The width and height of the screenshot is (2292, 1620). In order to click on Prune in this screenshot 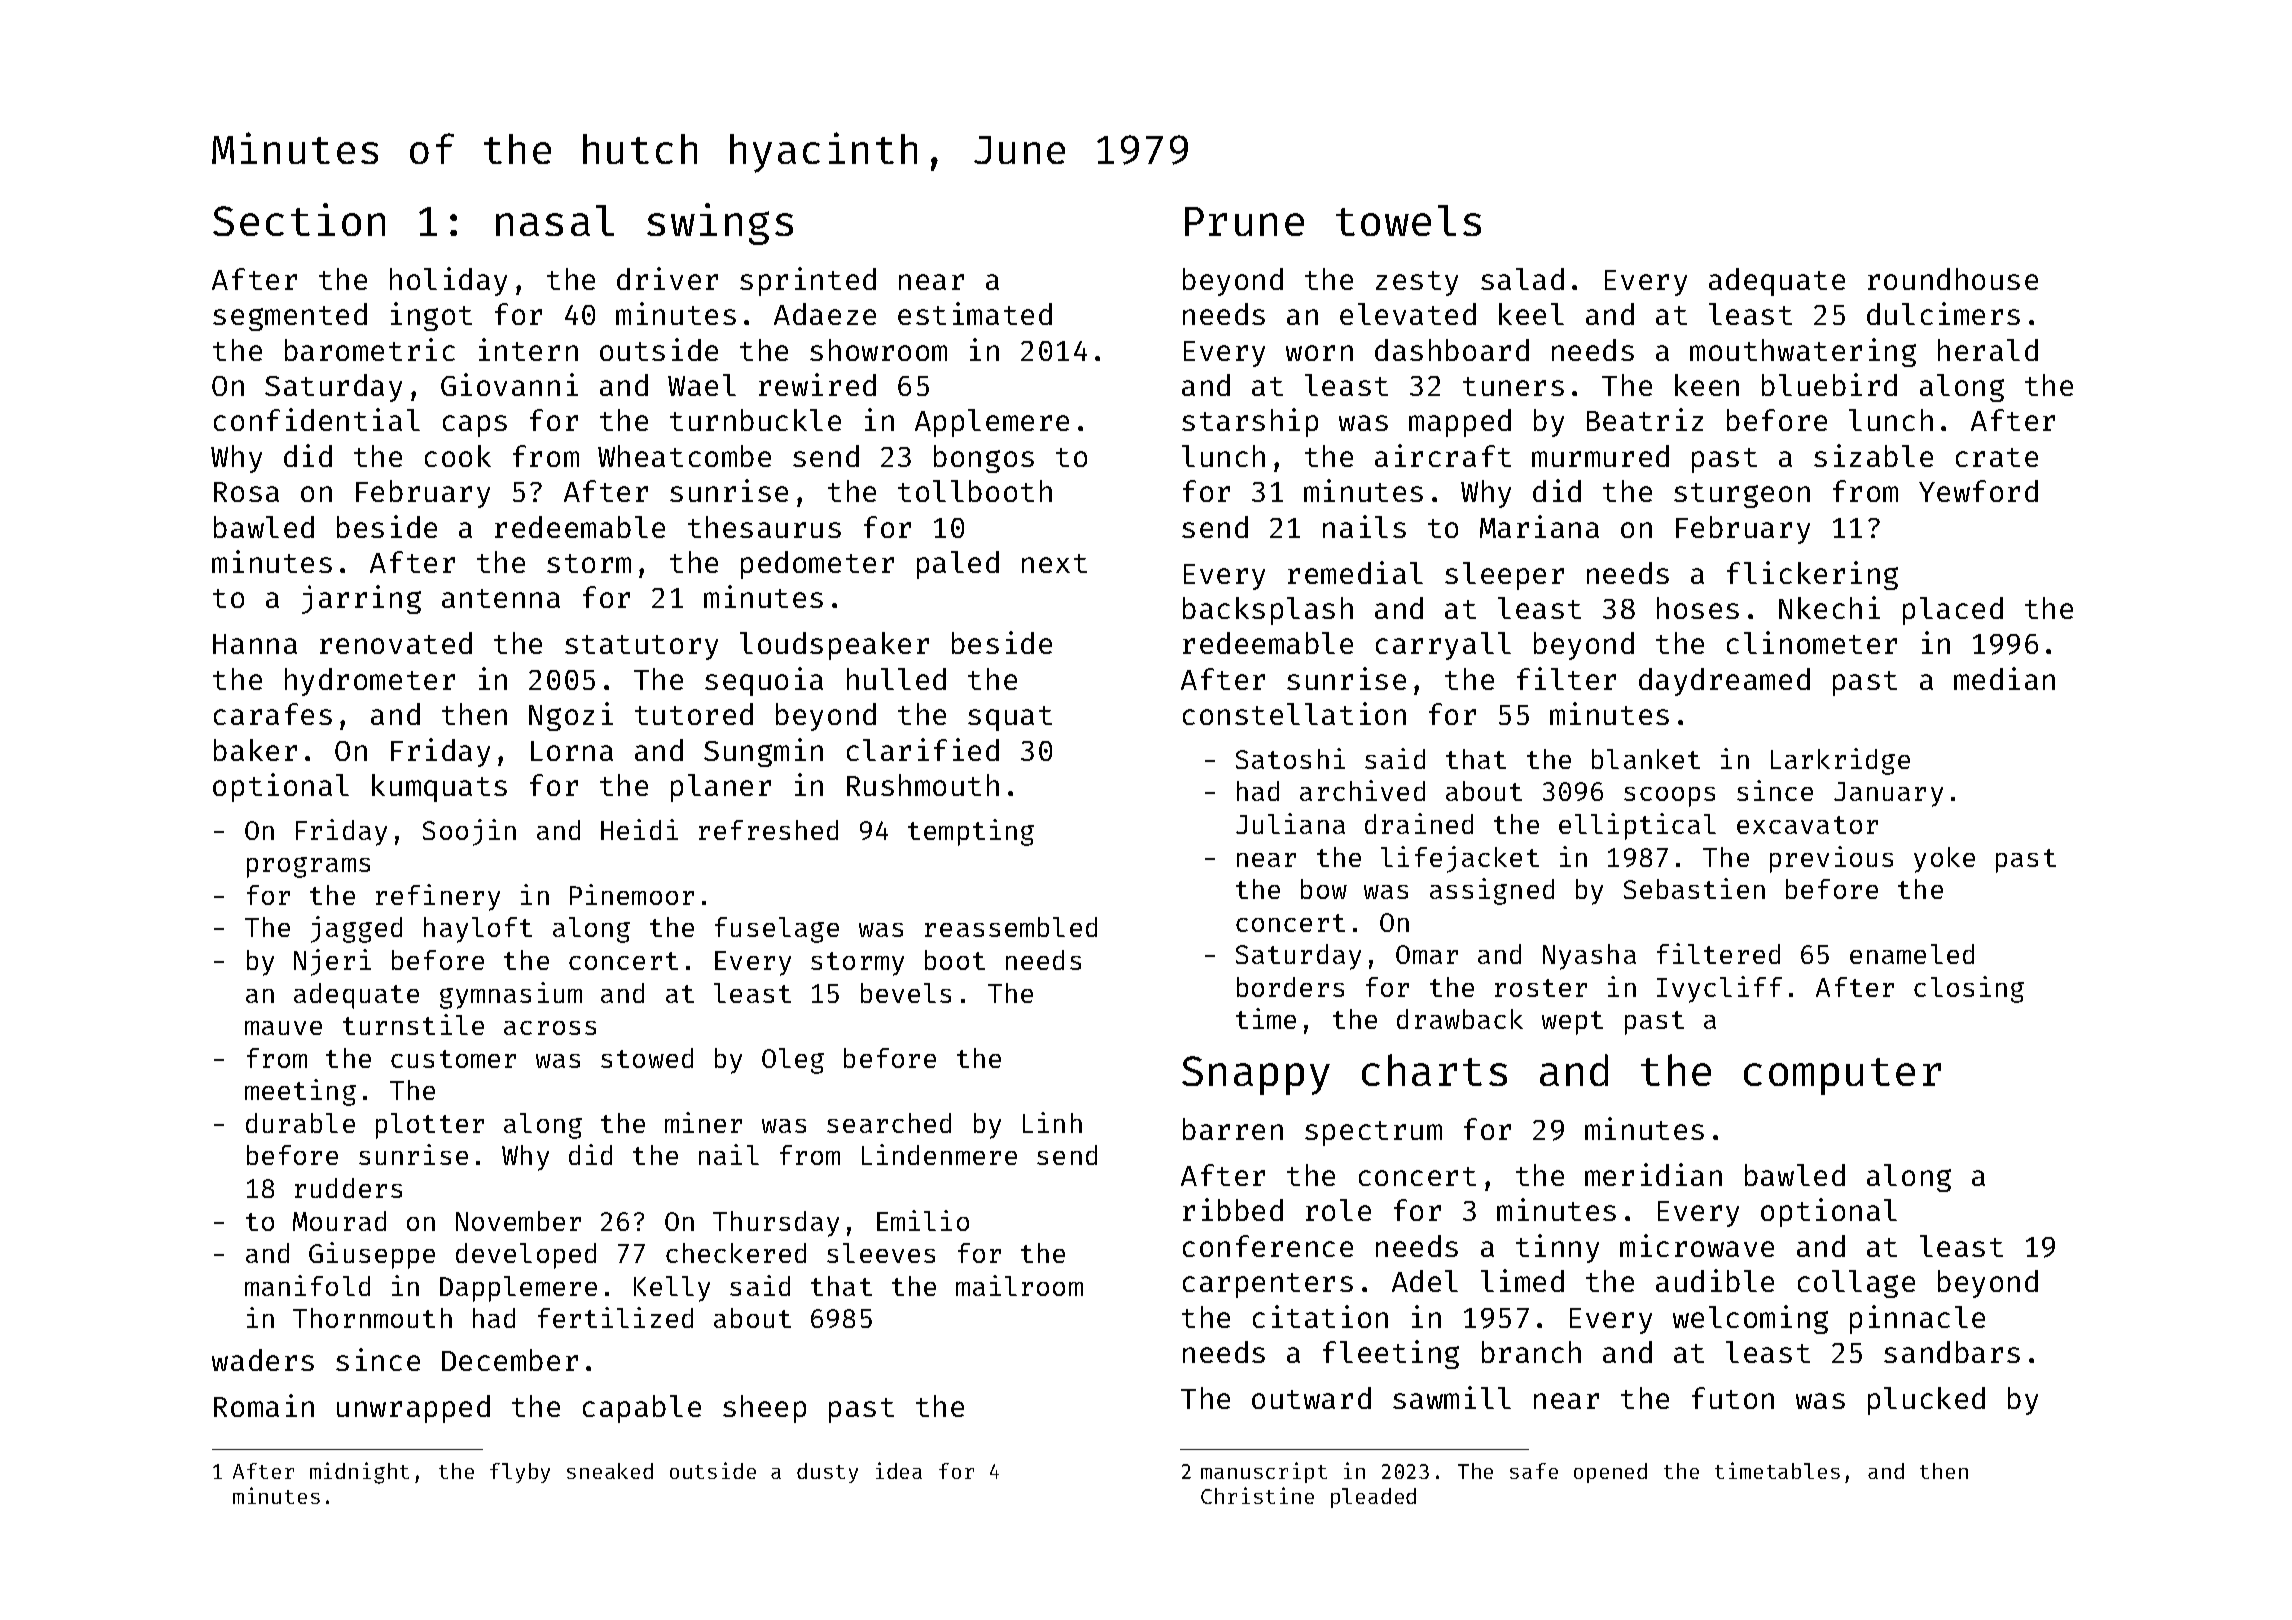, I will do `click(1244, 221)`.
